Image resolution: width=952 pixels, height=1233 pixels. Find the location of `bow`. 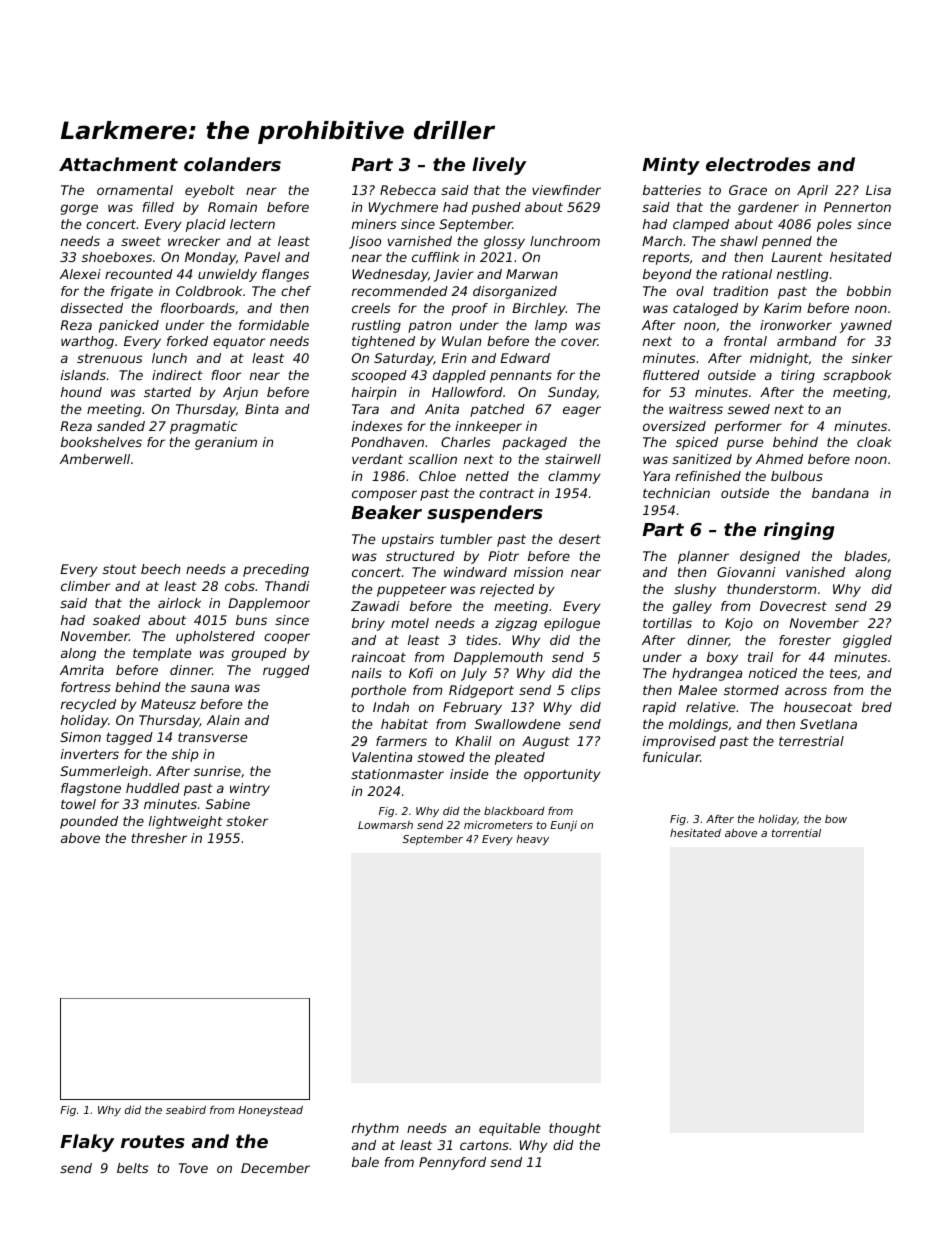

bow is located at coordinates (836, 819).
